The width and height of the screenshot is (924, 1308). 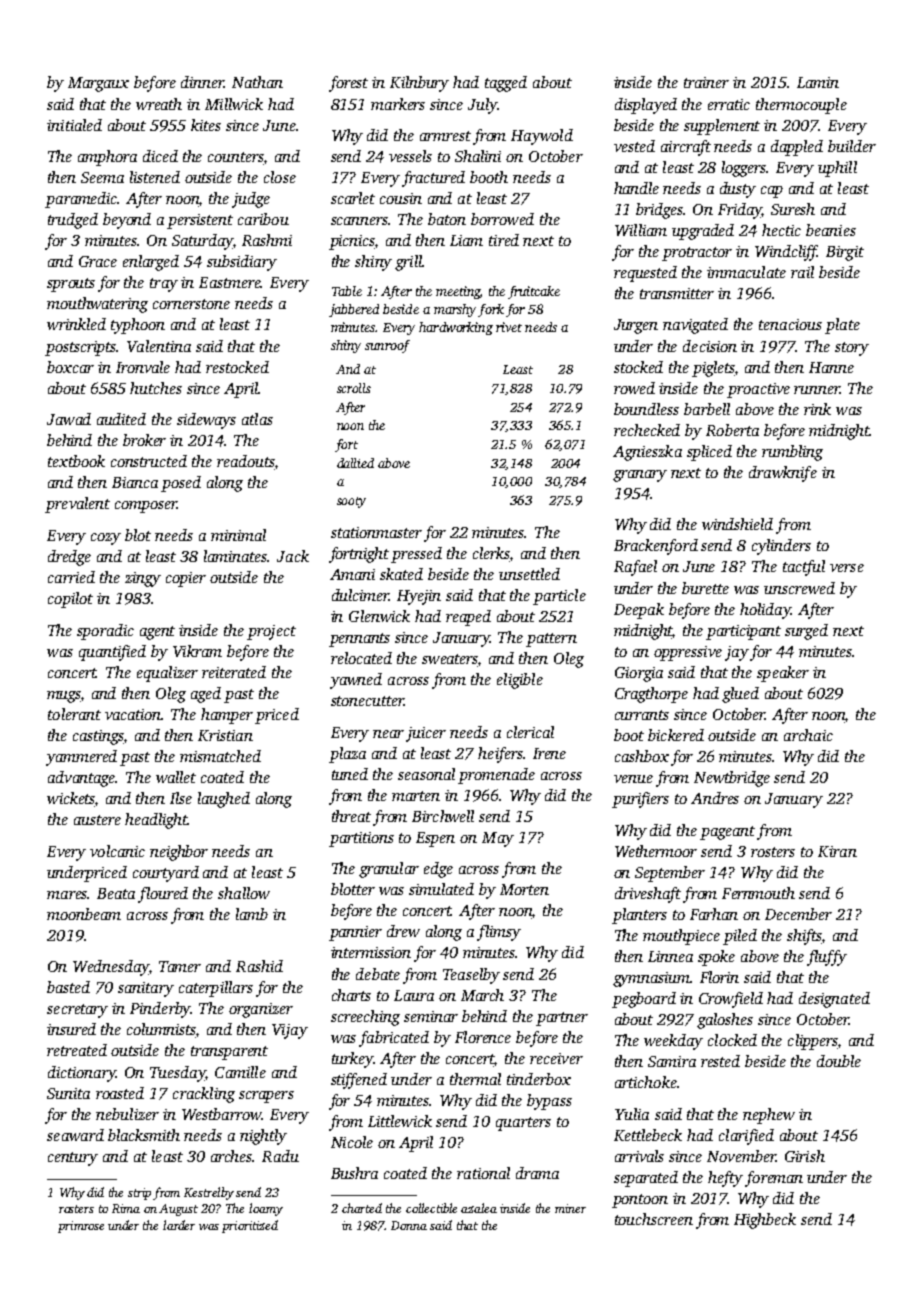 What do you see at coordinates (827, 958) in the screenshot?
I see `fluffy` at bounding box center [827, 958].
